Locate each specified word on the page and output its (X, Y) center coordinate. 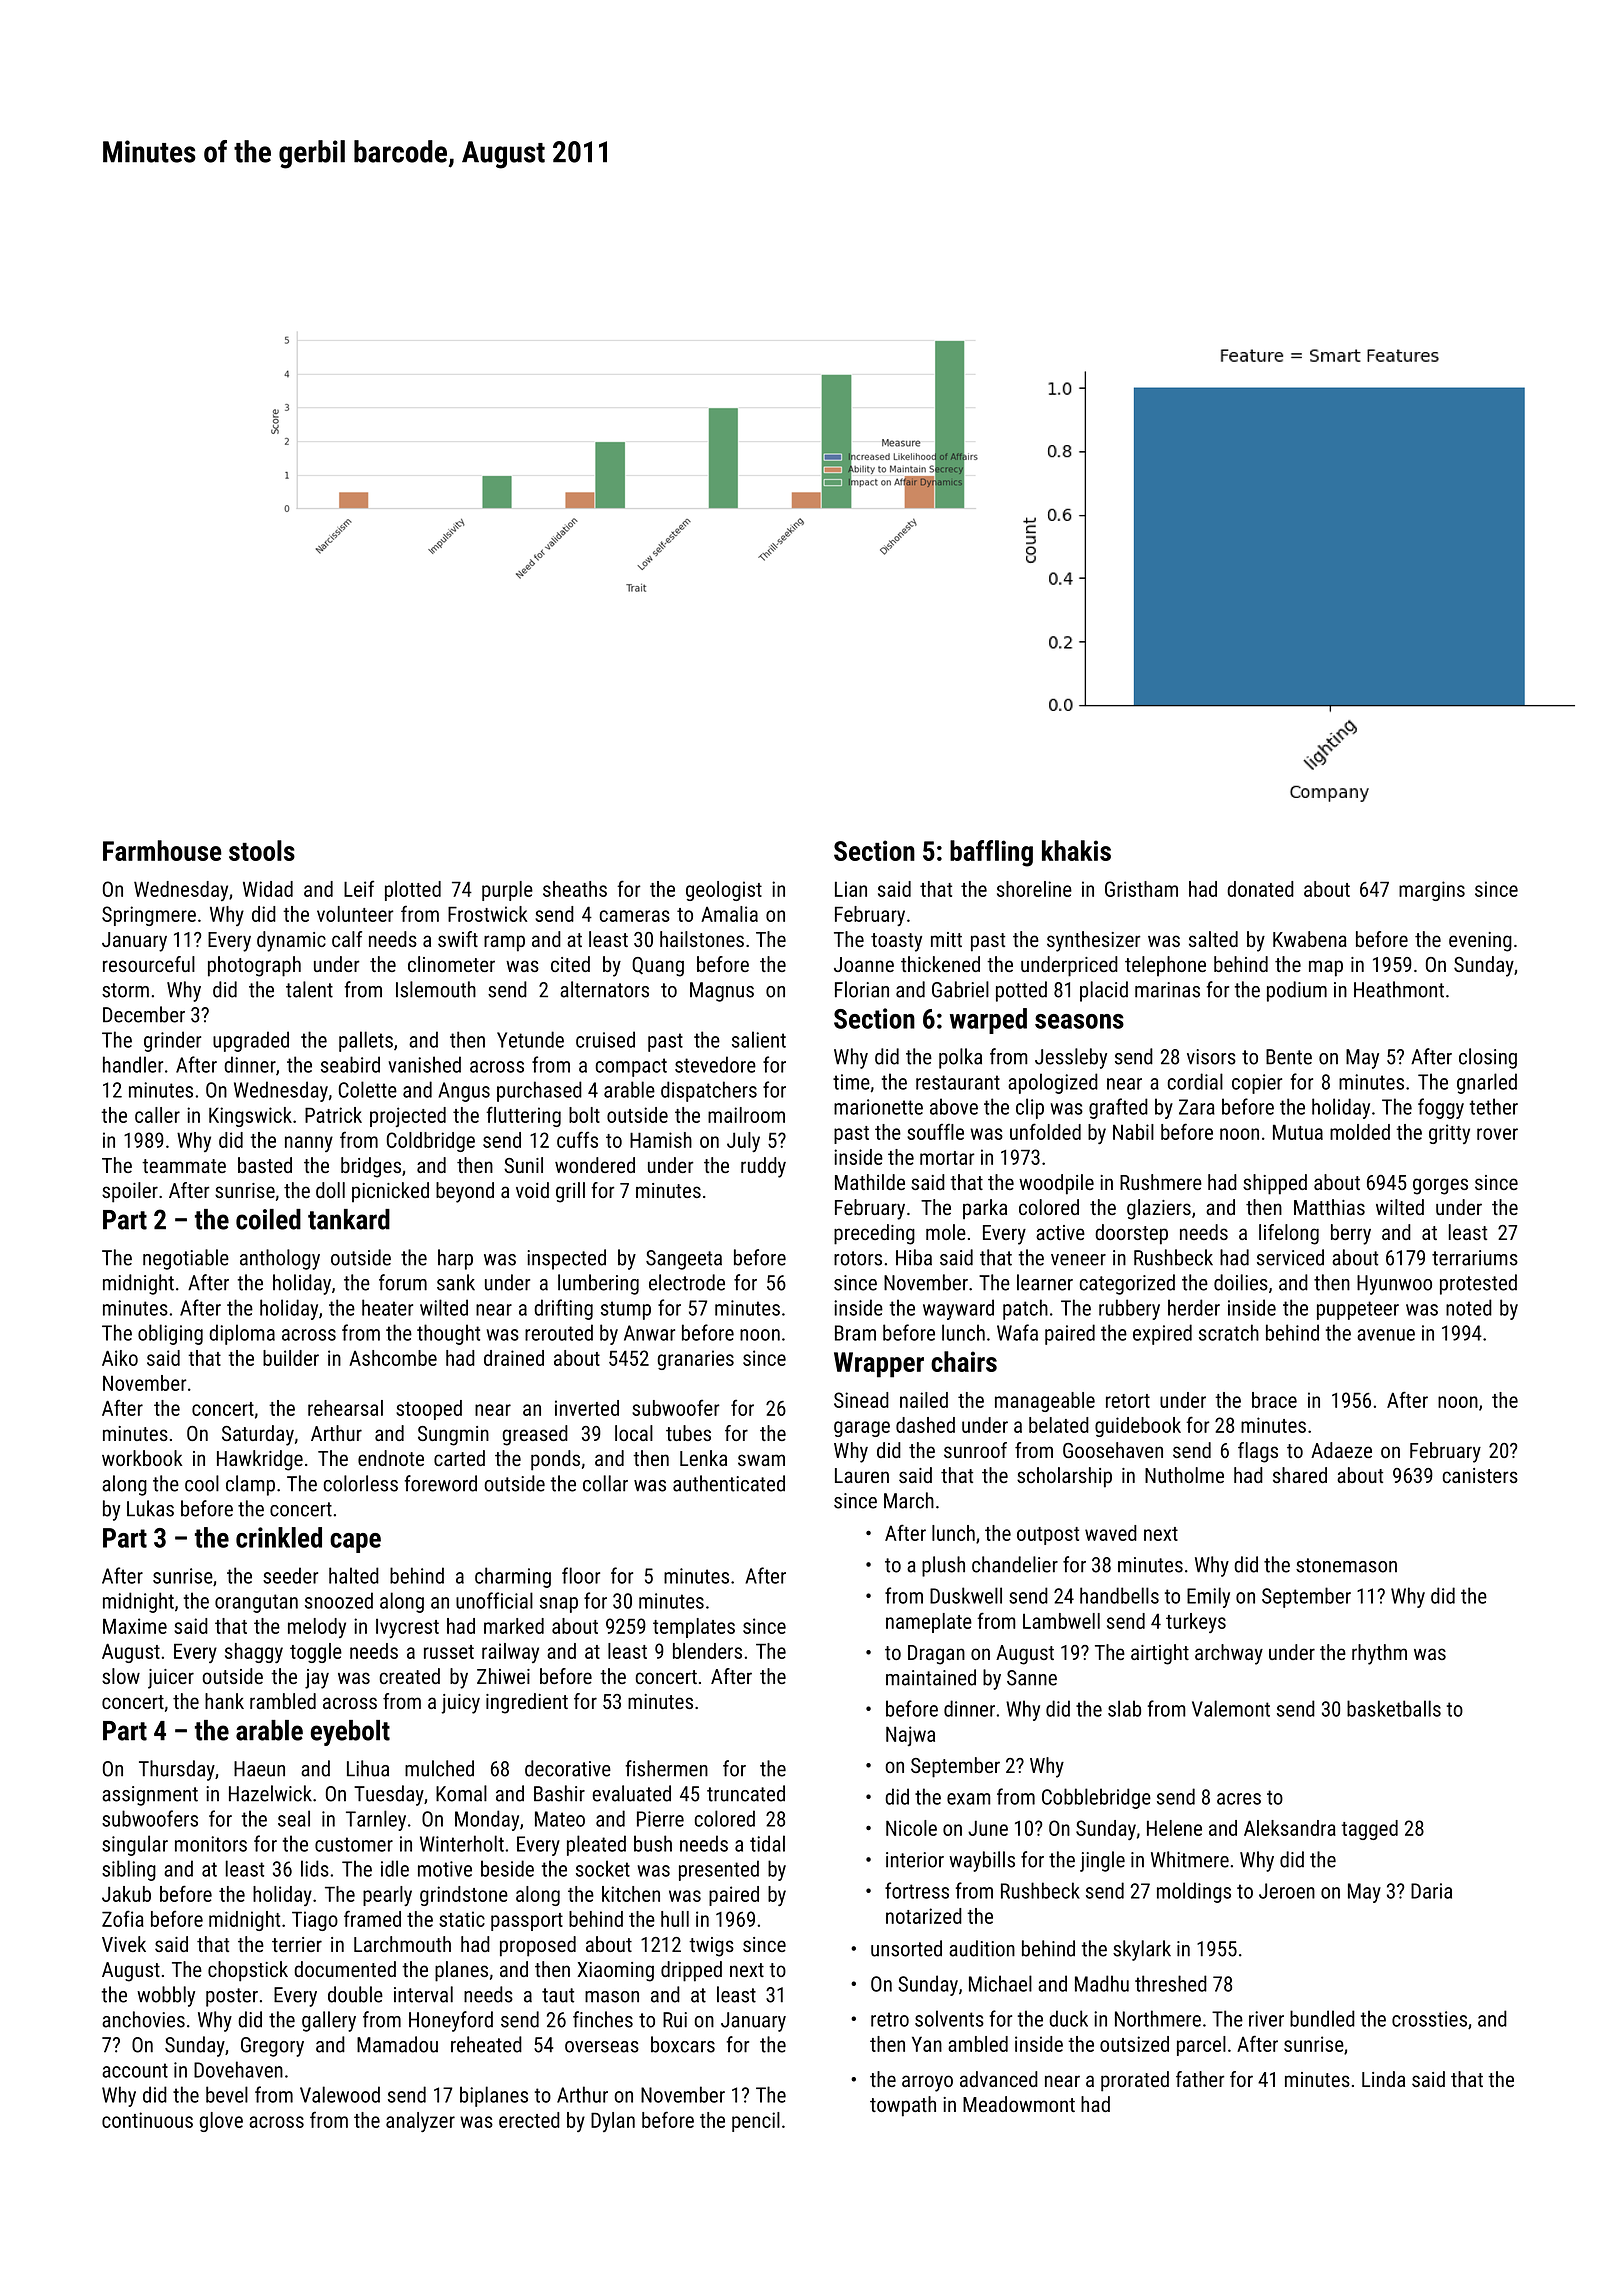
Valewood (340, 2094)
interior (915, 1860)
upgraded (251, 1041)
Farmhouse (162, 850)
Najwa (910, 1736)
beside (507, 1868)
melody (317, 1628)
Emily (1208, 1597)
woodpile (1056, 1184)
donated (1260, 889)
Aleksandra (1290, 1828)
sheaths (575, 889)
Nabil (1133, 1132)
